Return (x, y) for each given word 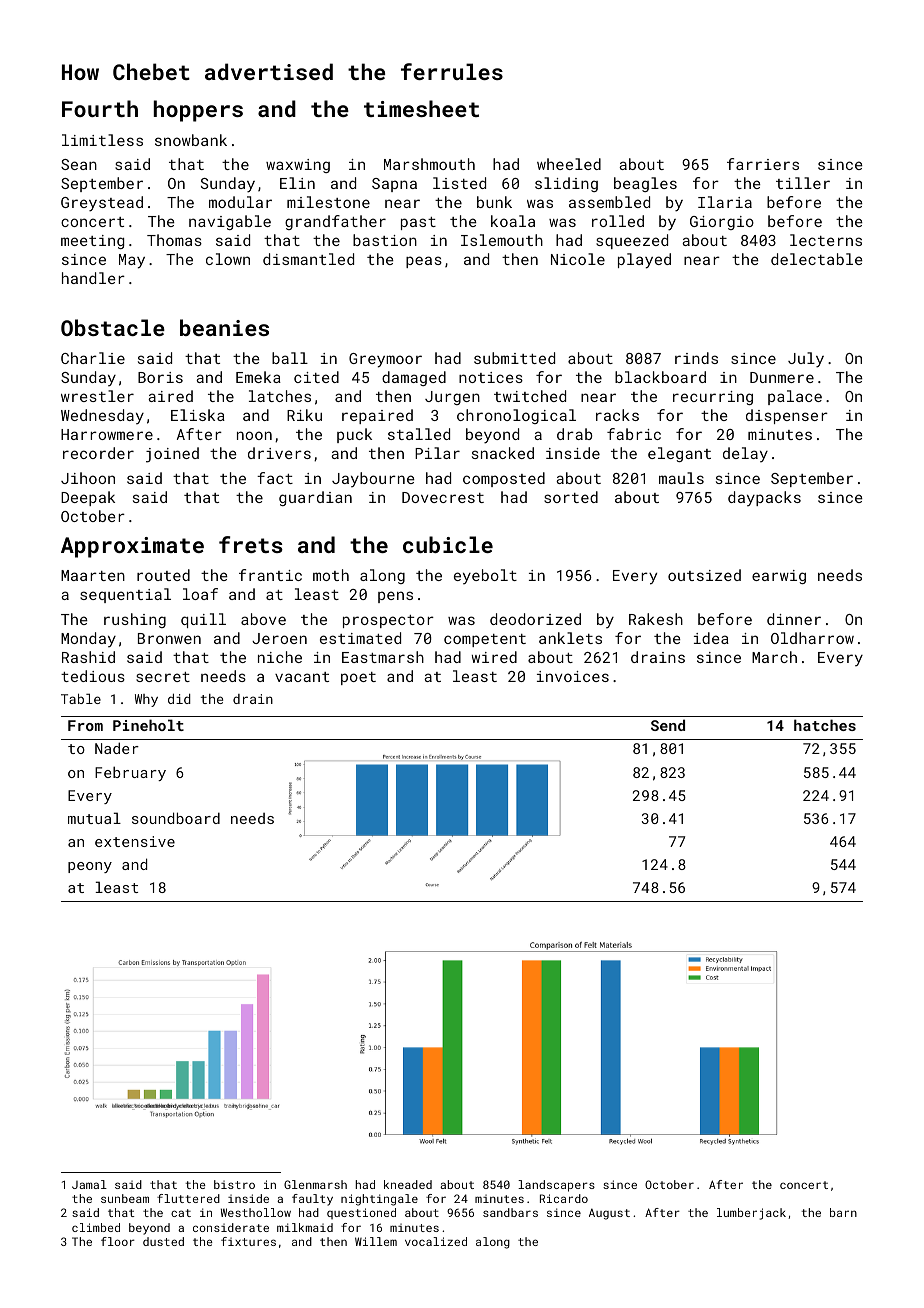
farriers (763, 164)
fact (275, 478)
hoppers (198, 111)
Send (668, 725)
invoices (573, 676)
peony (90, 867)
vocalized (436, 1241)
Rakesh (656, 619)
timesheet (421, 108)
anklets (570, 638)
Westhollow (256, 1212)
